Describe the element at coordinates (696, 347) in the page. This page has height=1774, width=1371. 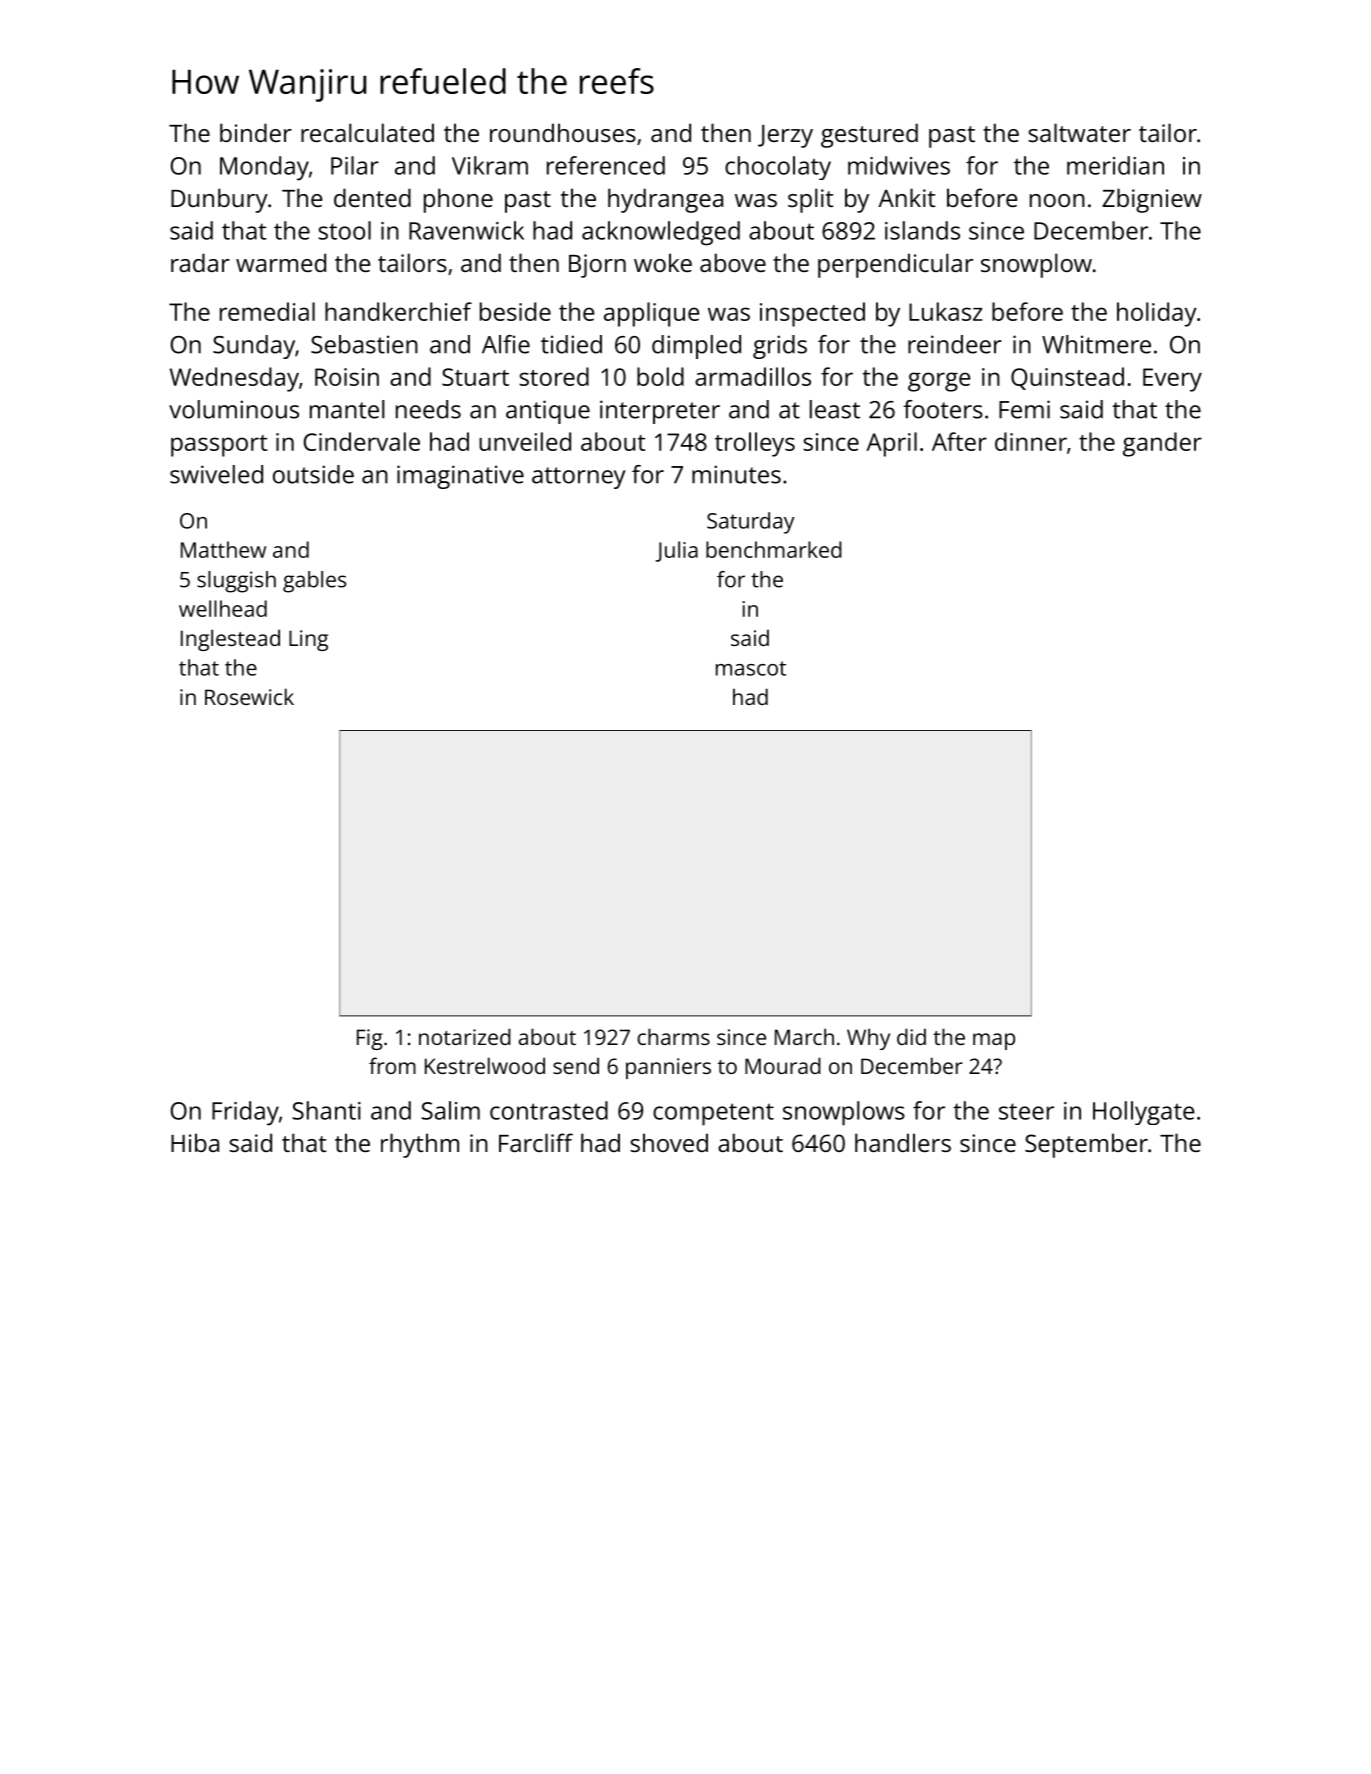
I see `dimpled` at that location.
